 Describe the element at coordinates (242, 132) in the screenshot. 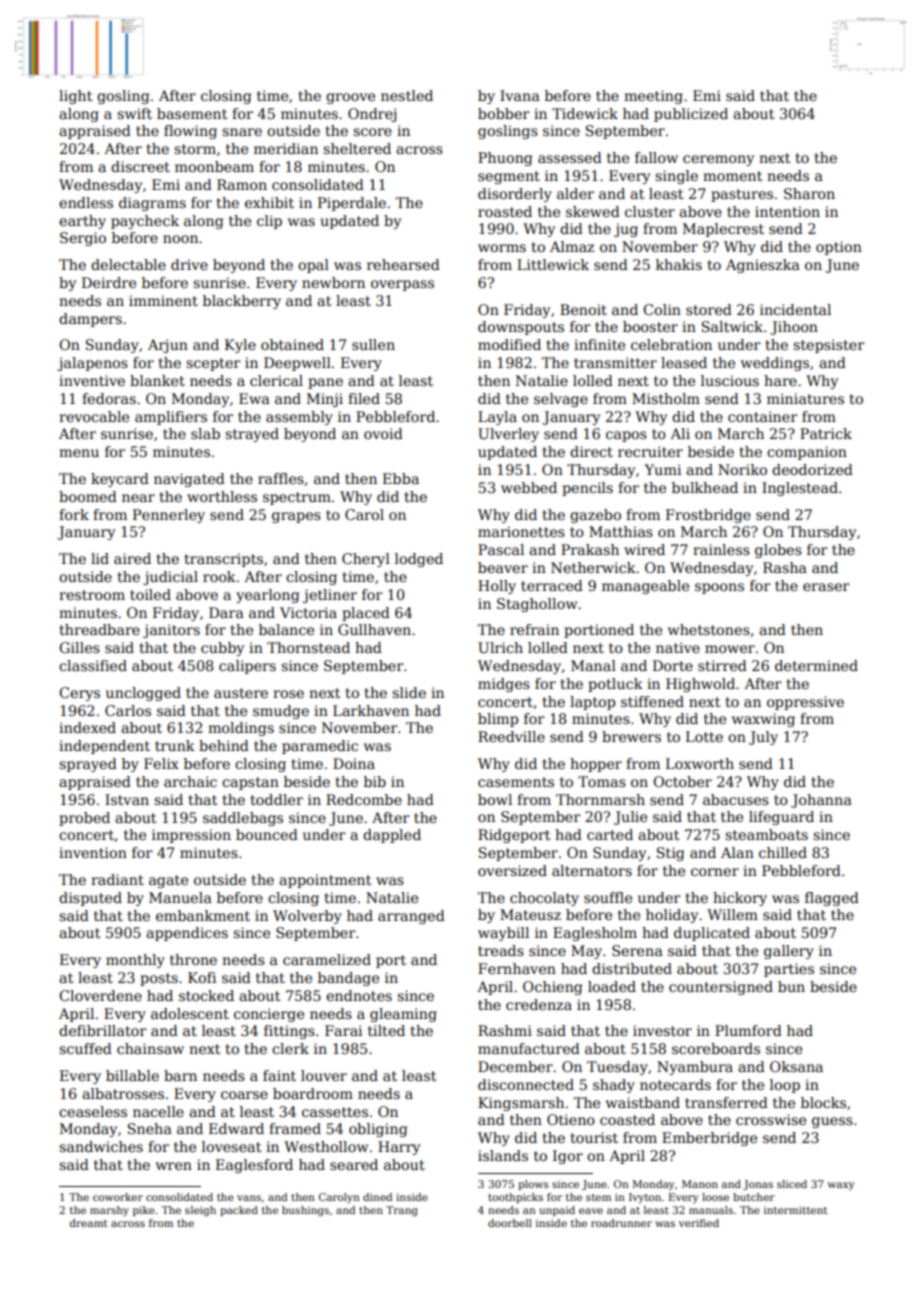

I see `snare` at that location.
